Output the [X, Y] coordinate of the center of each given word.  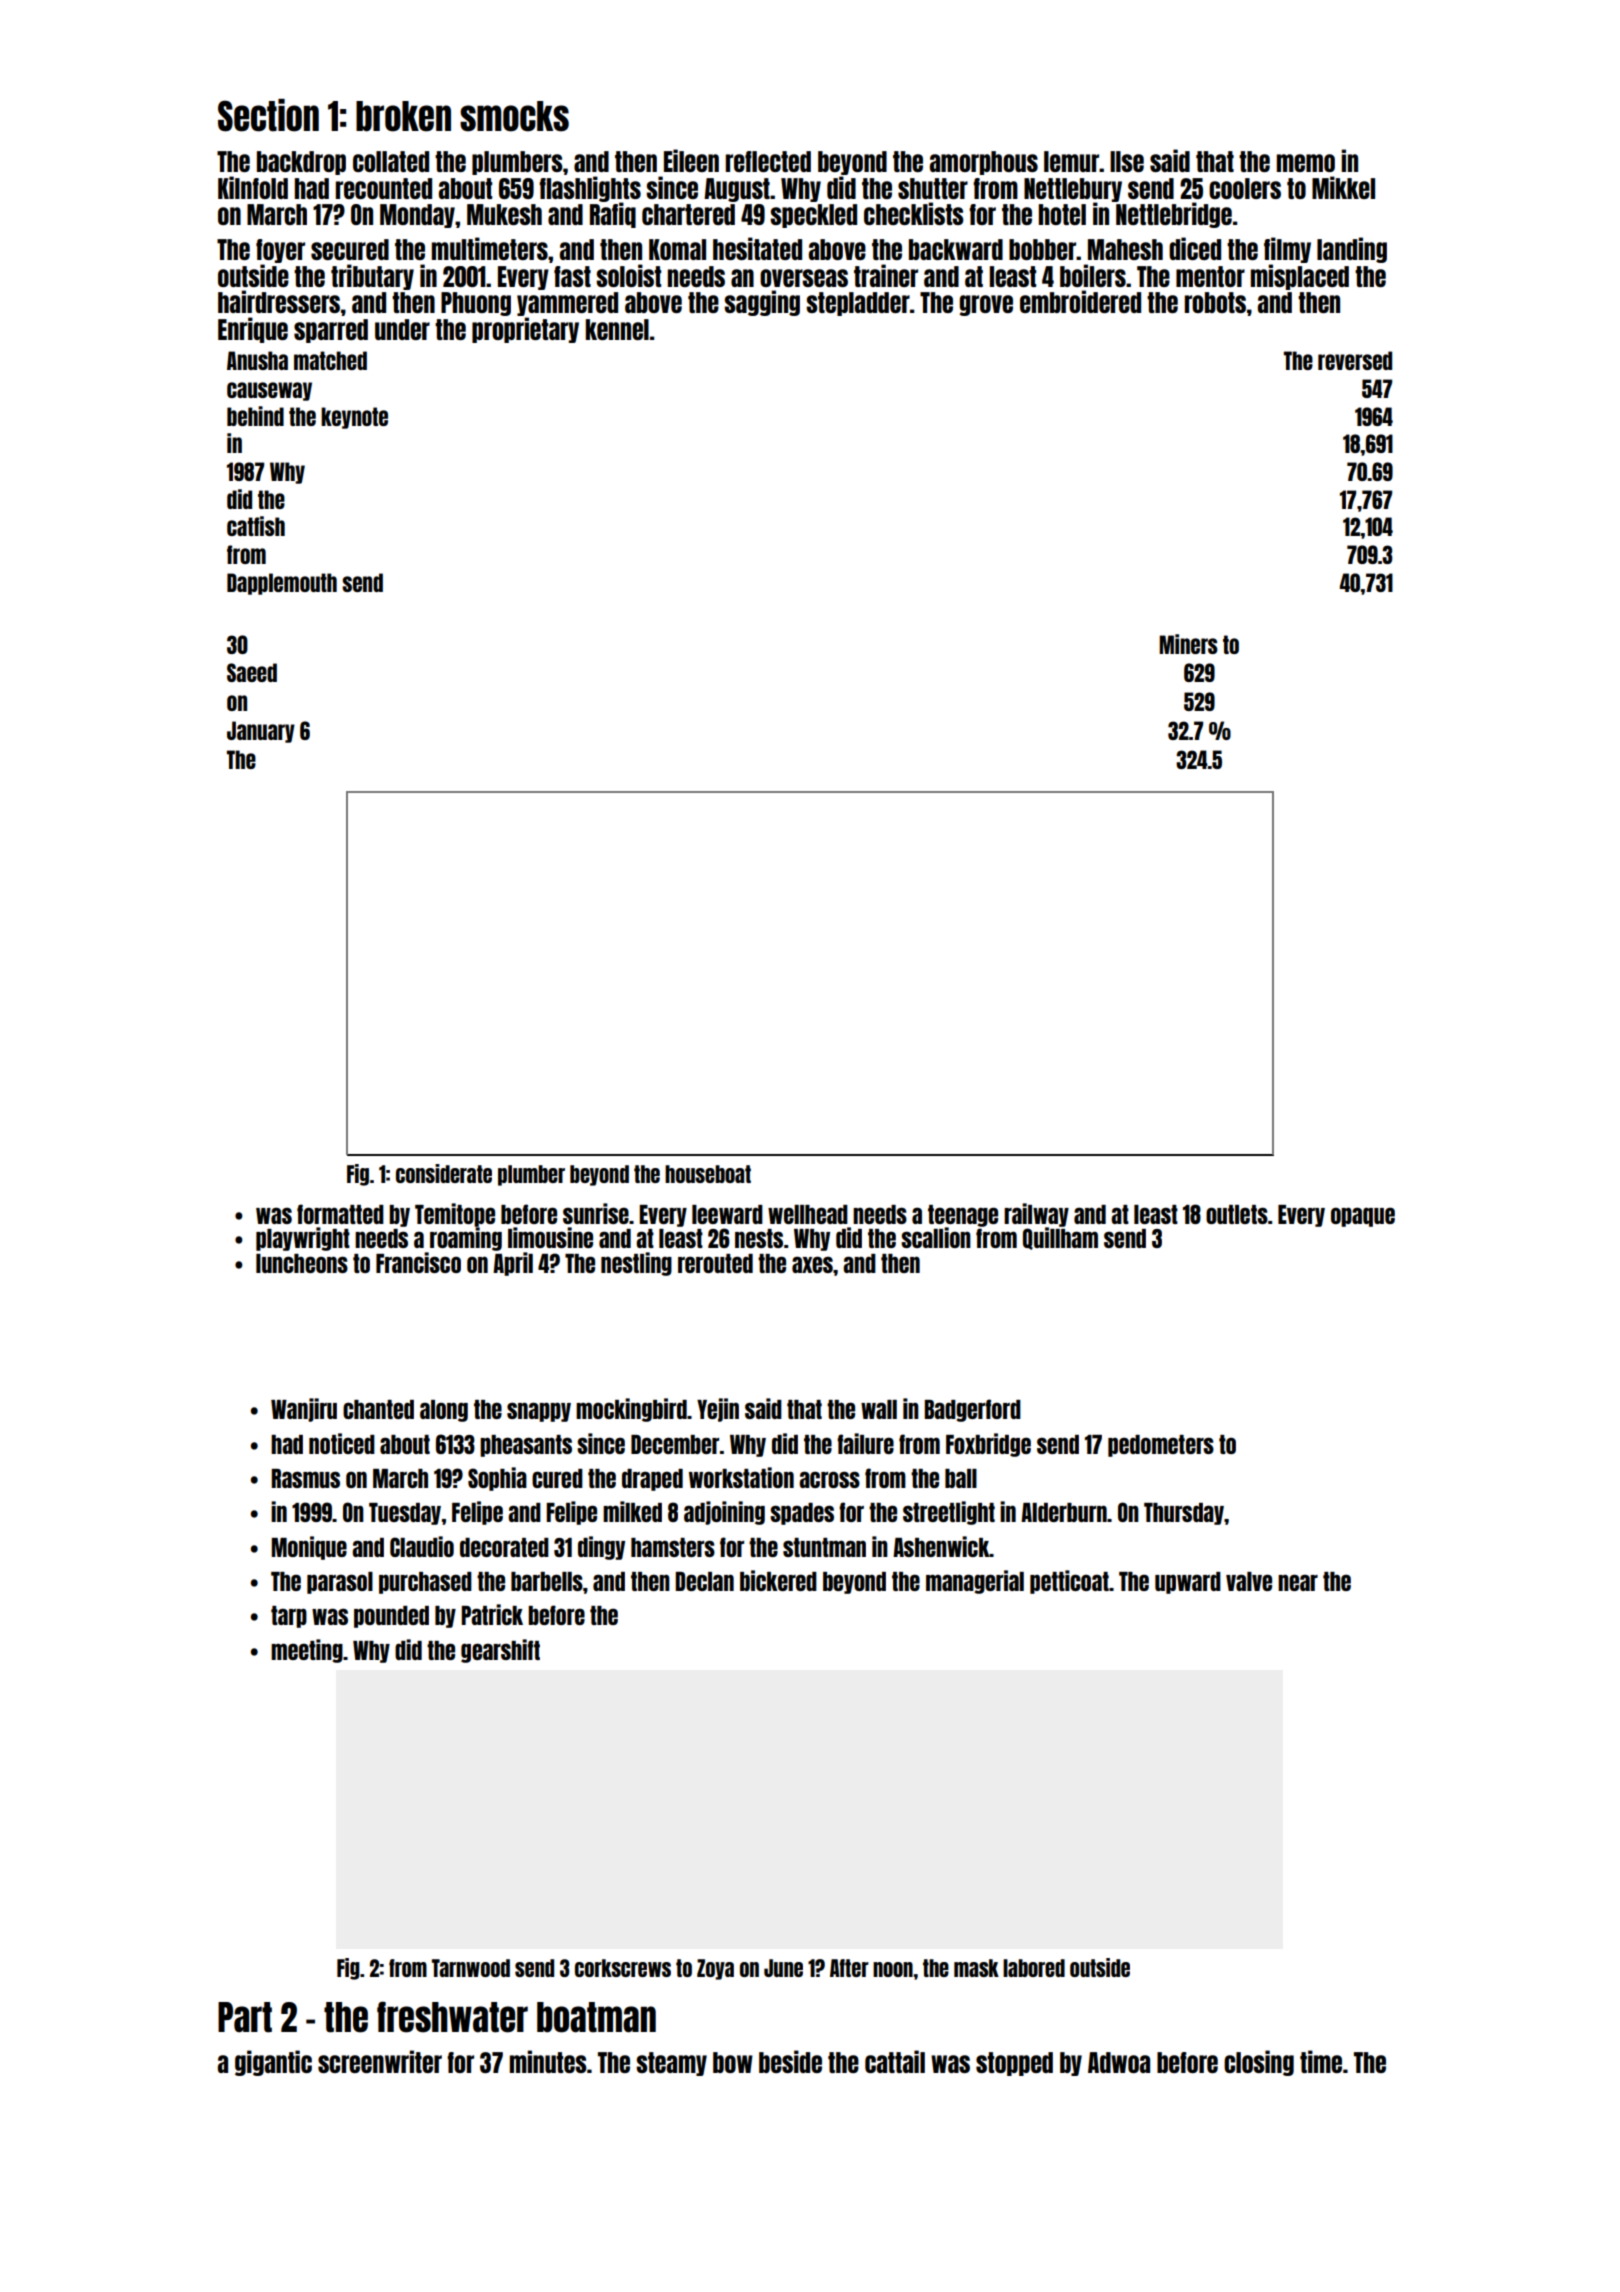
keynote [354, 418]
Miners [1188, 644]
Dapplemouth [282, 584]
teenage [963, 1216]
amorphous [983, 163]
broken [403, 116]
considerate [444, 1173]
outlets [1237, 1214]
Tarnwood [471, 1968]
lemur [1071, 161]
